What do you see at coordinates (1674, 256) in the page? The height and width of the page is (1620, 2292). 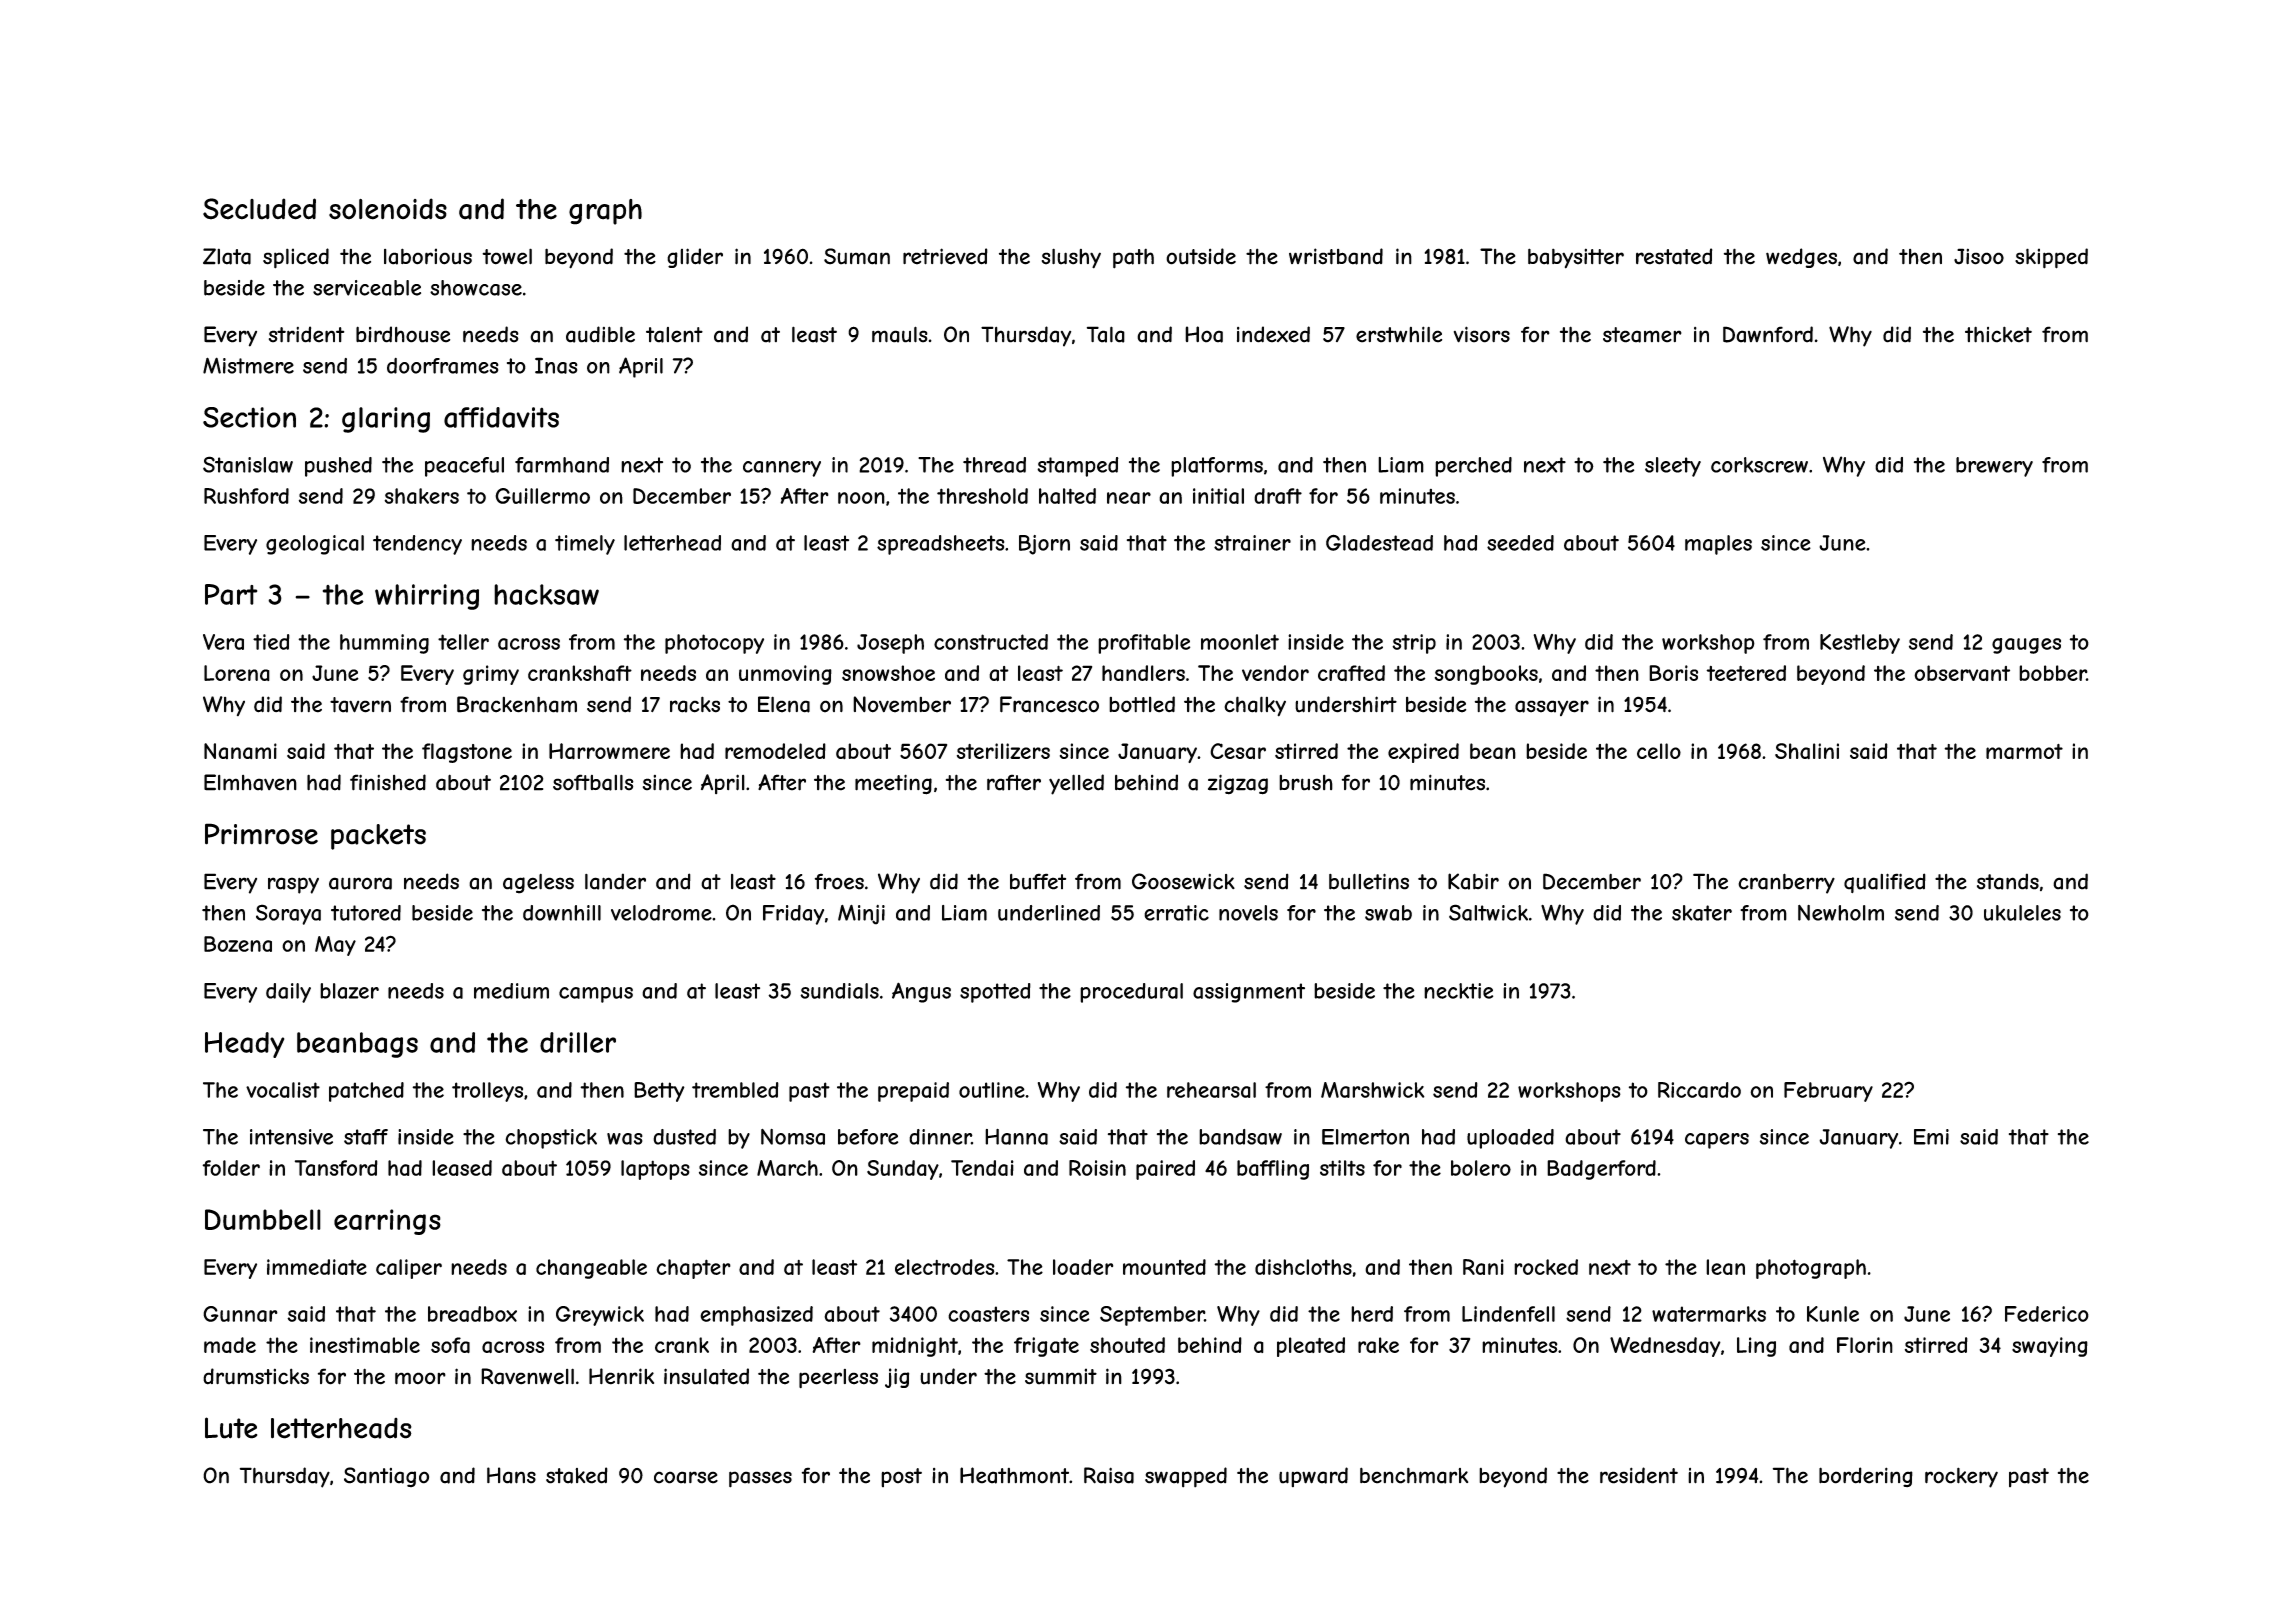 I see `restated` at bounding box center [1674, 256].
